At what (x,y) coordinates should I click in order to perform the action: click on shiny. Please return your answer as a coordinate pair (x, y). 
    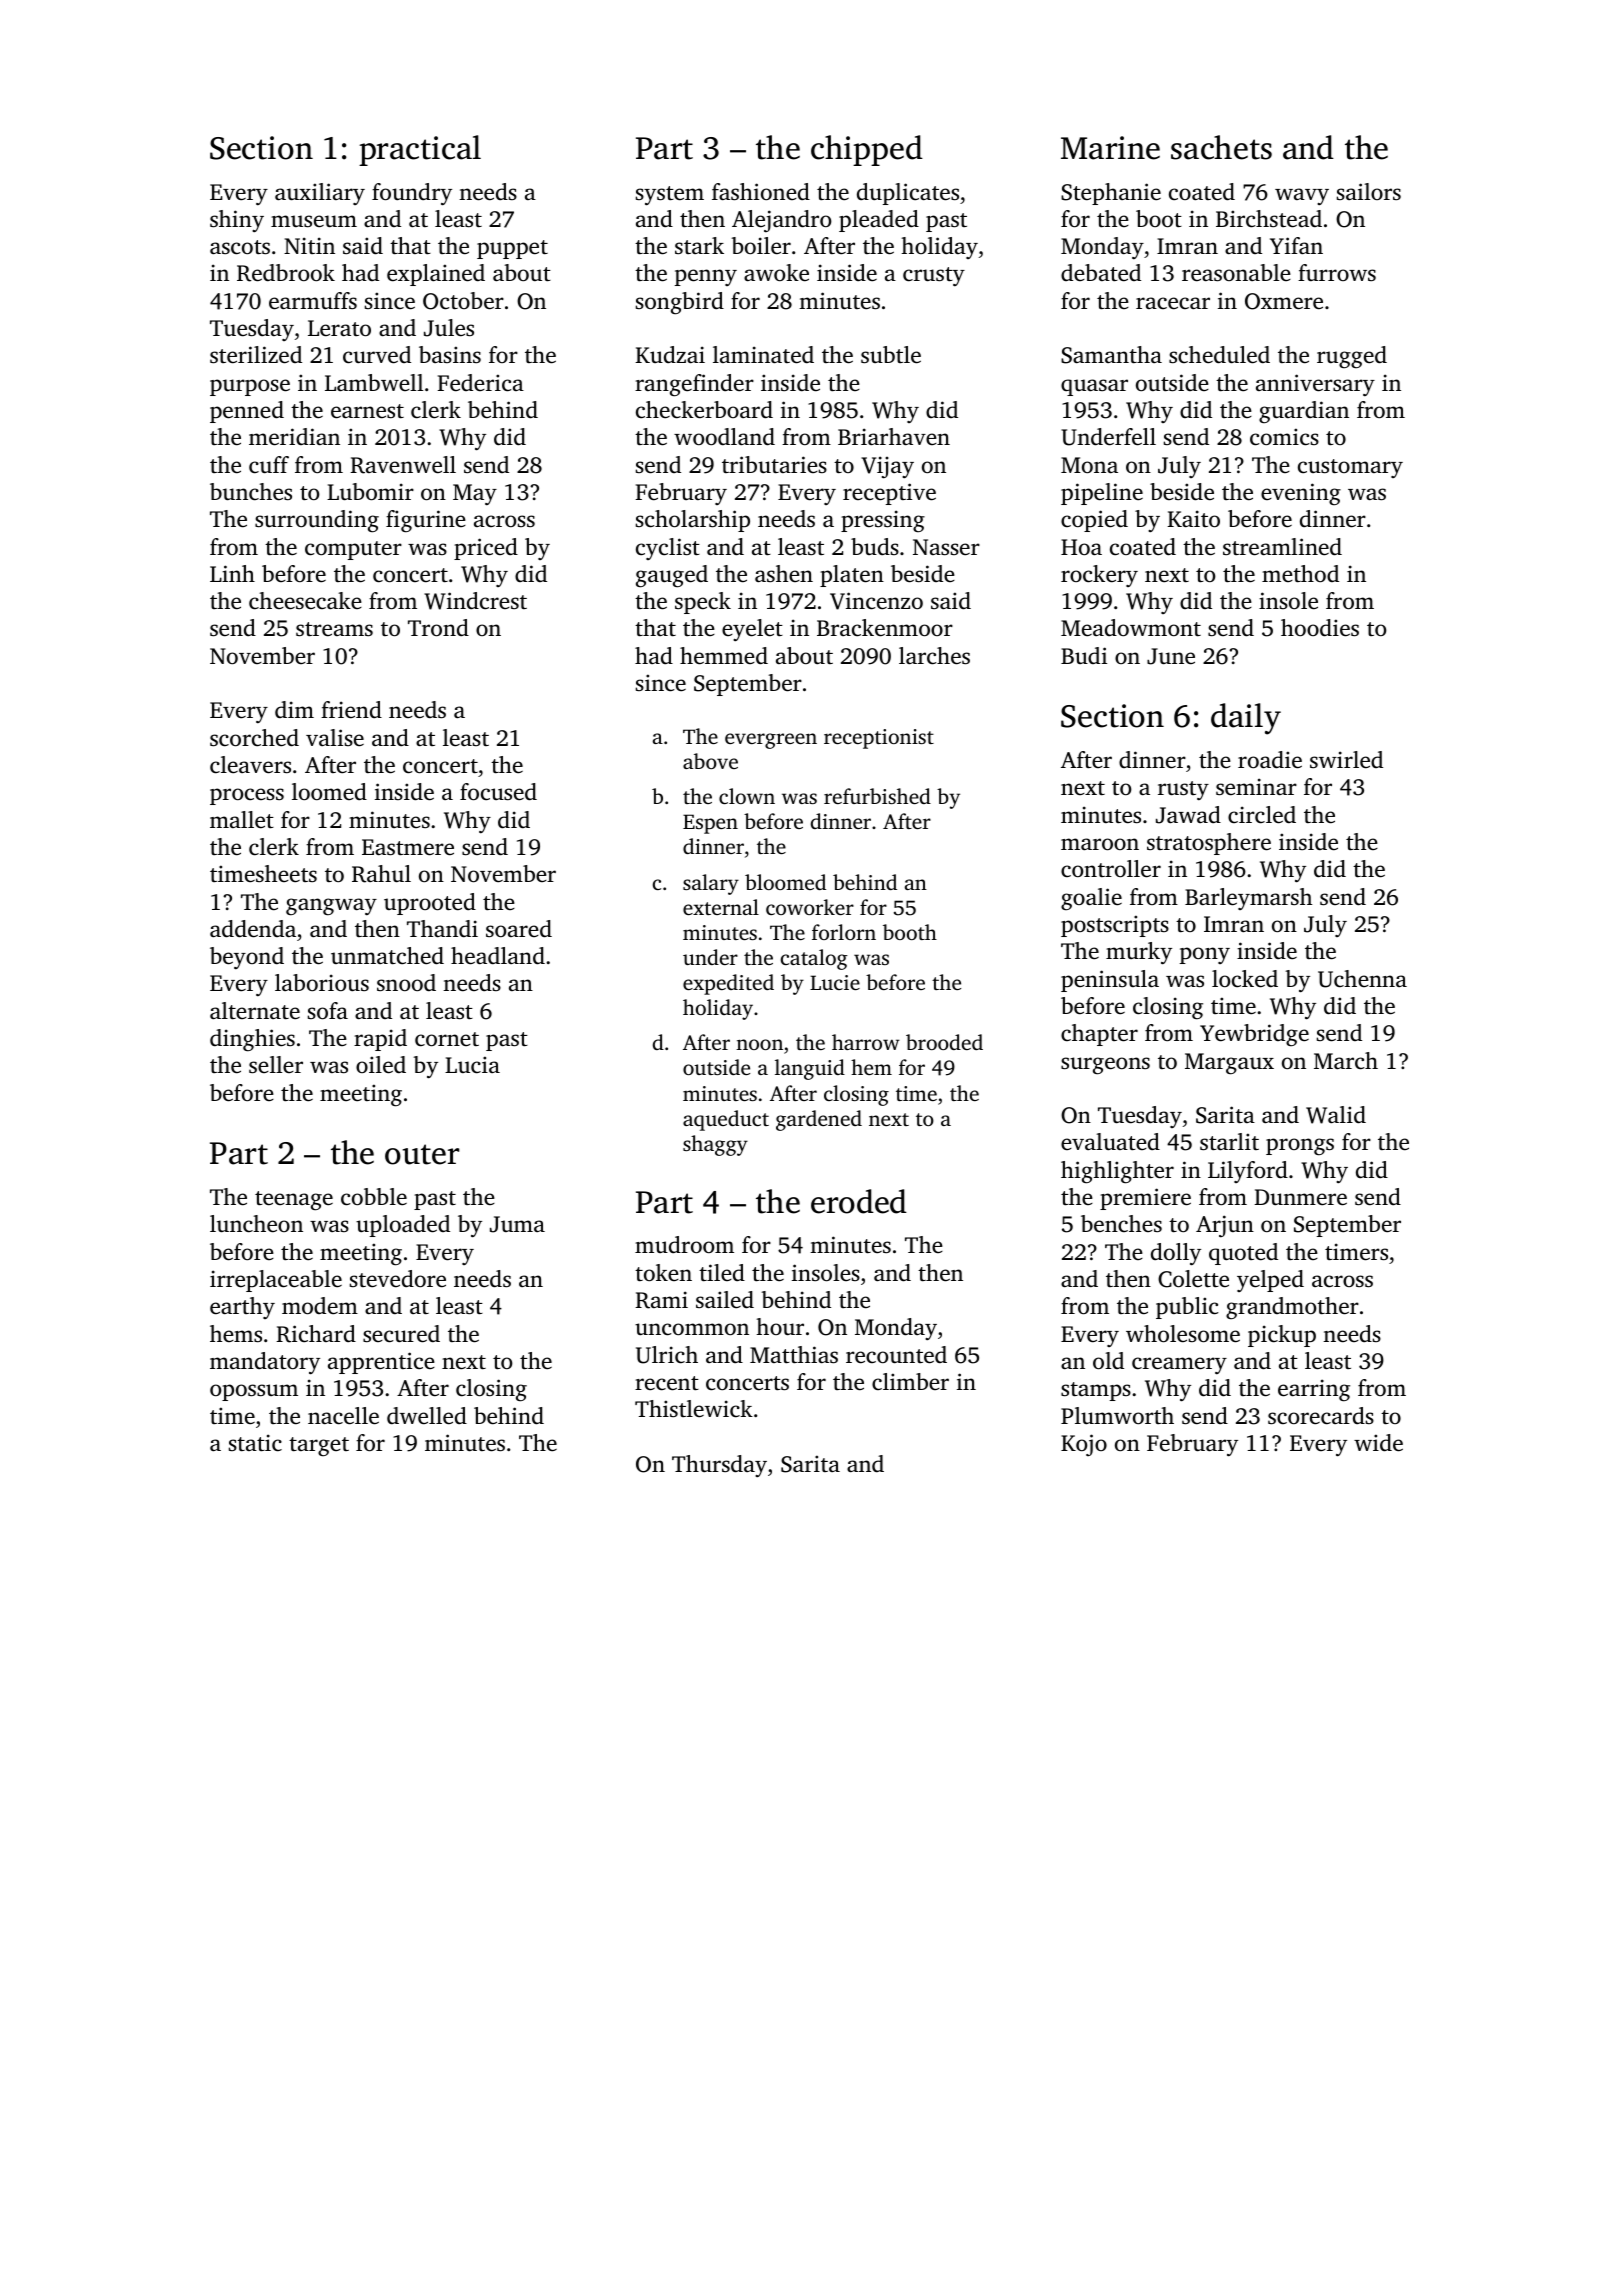
    Looking at the image, I should click on (237, 221).
